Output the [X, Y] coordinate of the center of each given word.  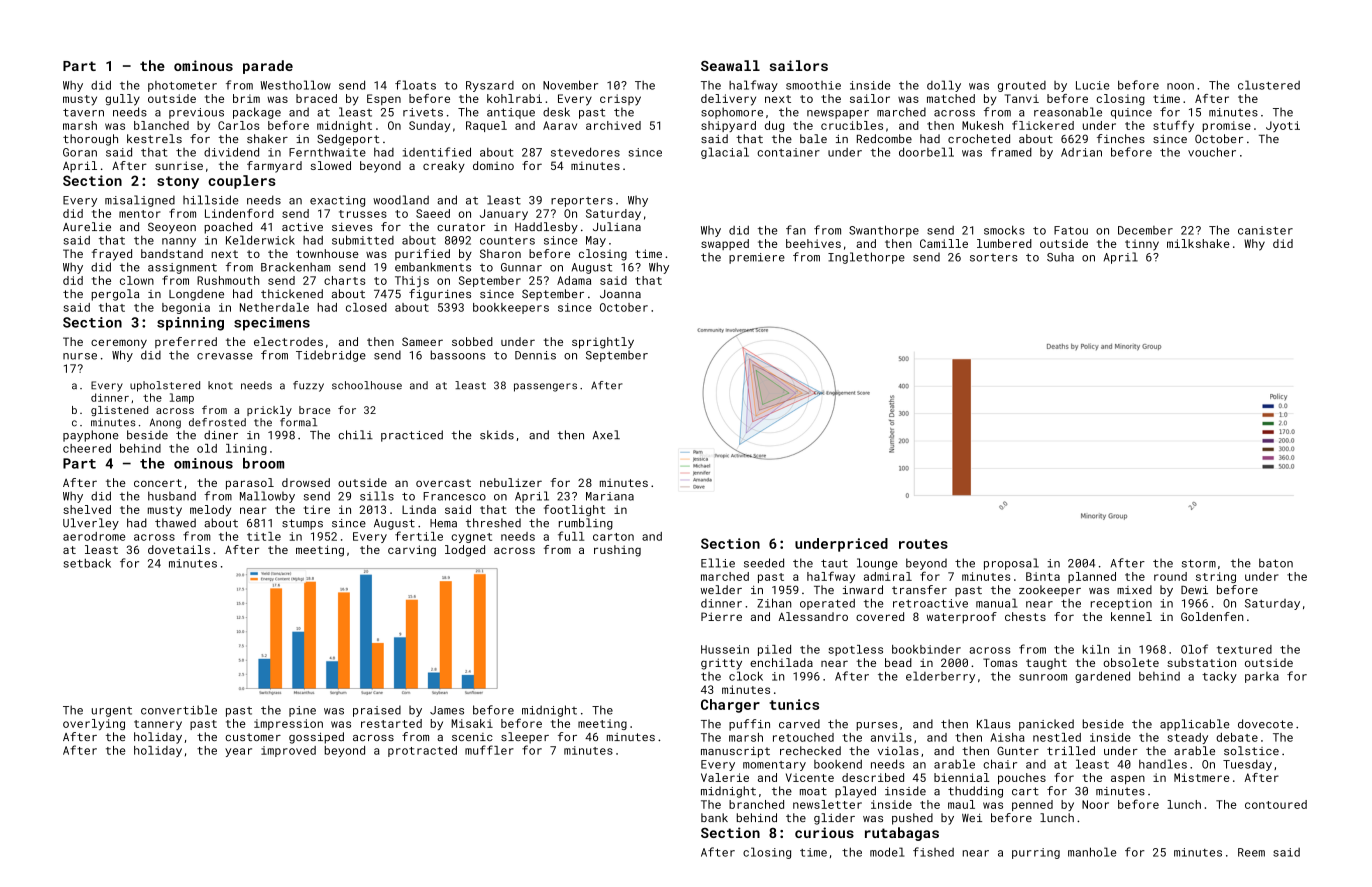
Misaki [472, 723]
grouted [1022, 86]
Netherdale [274, 307]
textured [1244, 649]
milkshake [1198, 243]
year [238, 752]
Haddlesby [546, 228]
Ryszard [490, 86]
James [447, 710]
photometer [182, 86]
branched [756, 804]
